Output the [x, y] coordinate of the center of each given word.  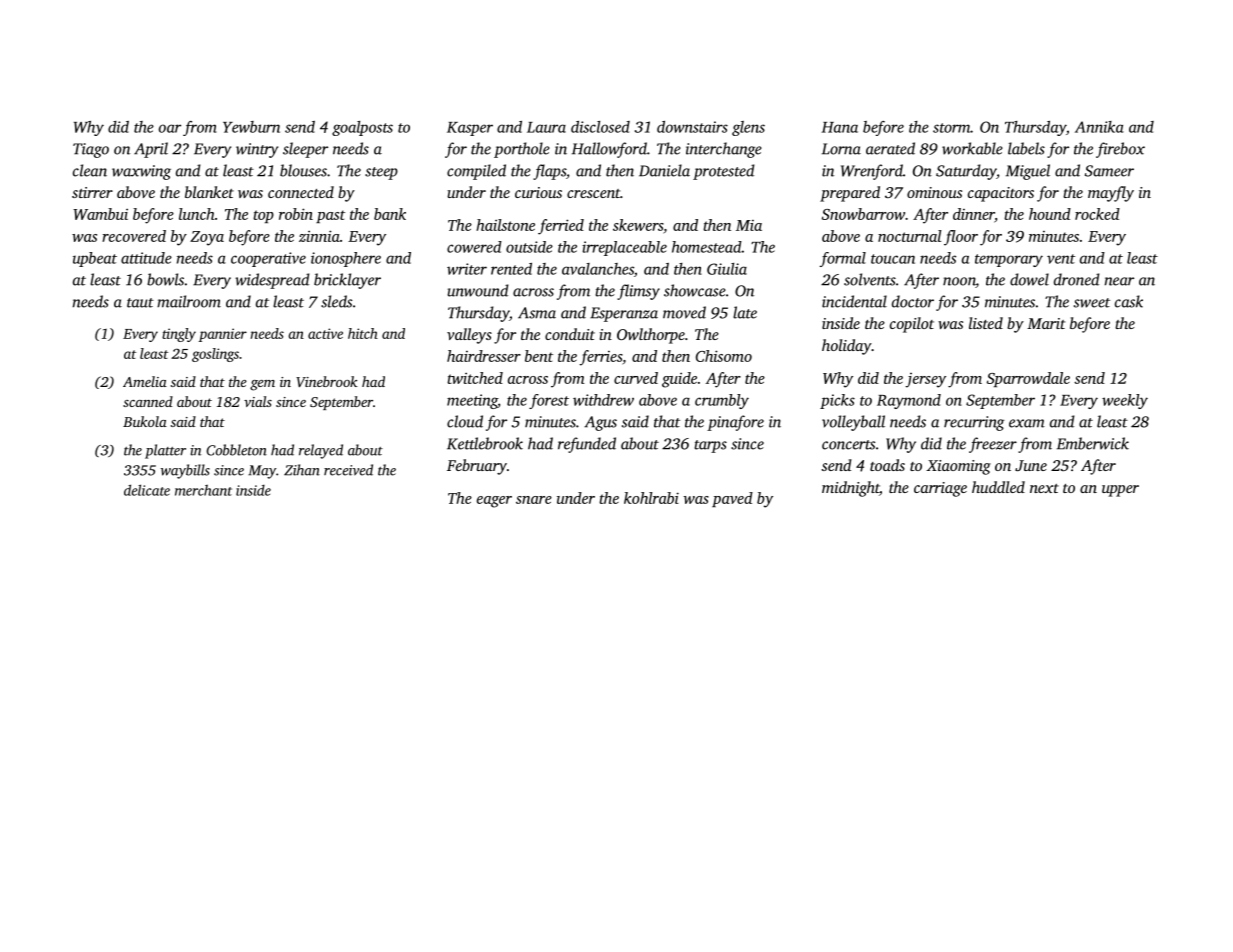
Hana [840, 127]
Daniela [664, 170]
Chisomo [724, 356]
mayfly [1111, 194]
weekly [1125, 401]
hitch [363, 333]
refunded [587, 445]
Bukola [145, 421]
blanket [209, 192]
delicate [147, 490]
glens [748, 128]
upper [1120, 491]
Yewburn [251, 127]
